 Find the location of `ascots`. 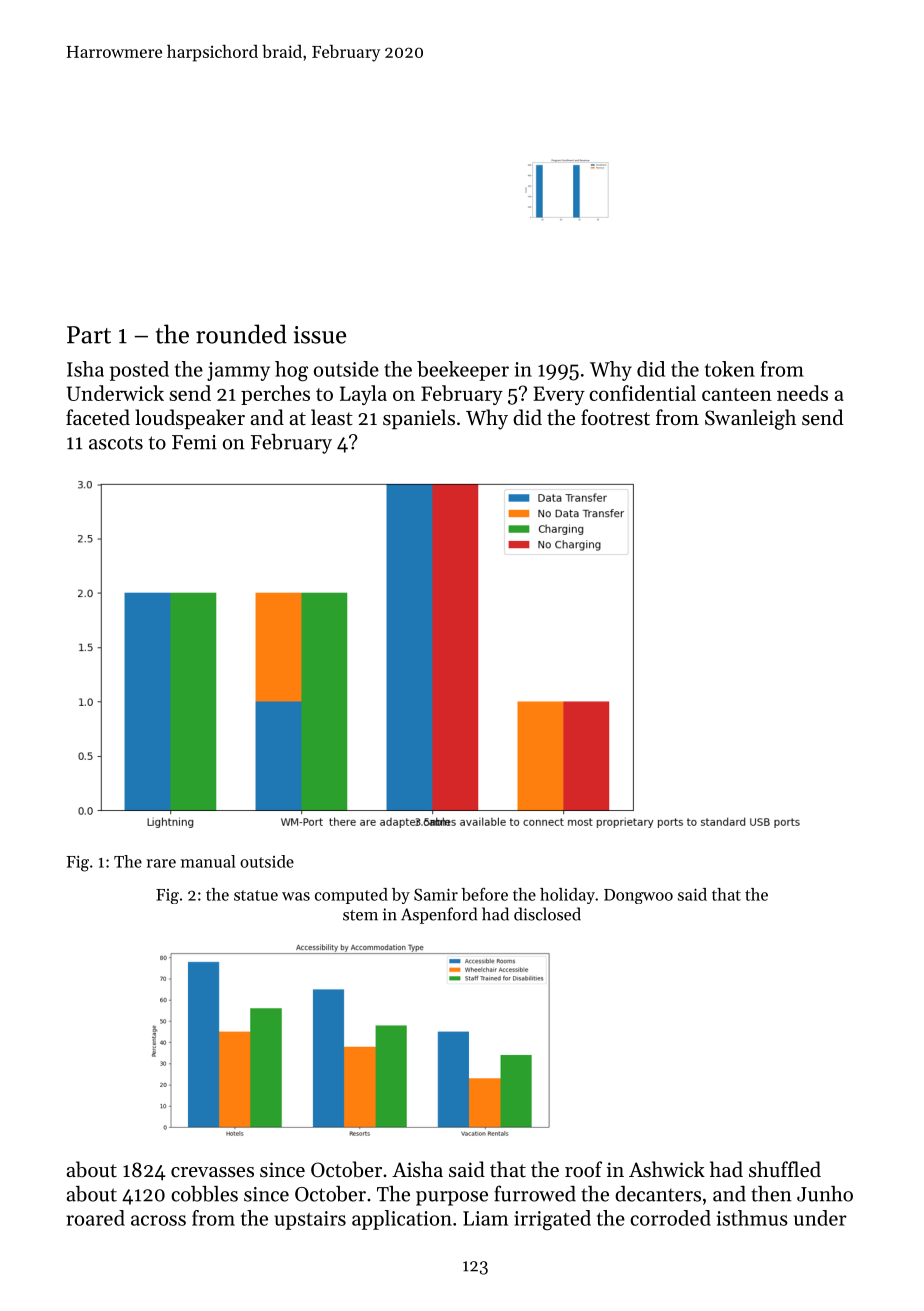

ascots is located at coordinates (116, 443).
